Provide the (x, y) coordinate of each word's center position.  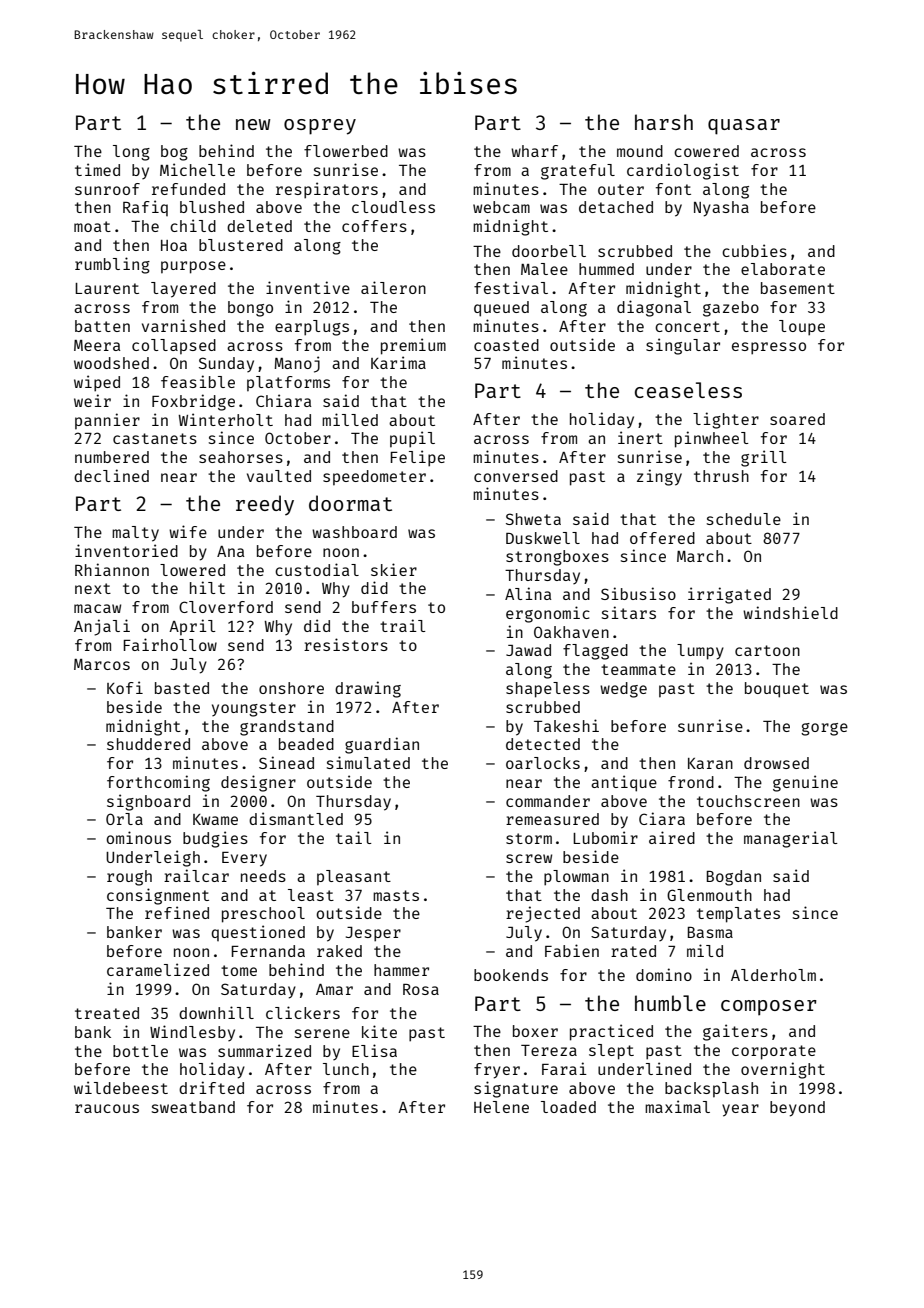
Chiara (284, 400)
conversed (516, 476)
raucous (107, 1108)
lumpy (700, 652)
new (253, 124)
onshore (291, 688)
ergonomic (548, 614)
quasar (744, 127)
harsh (664, 122)
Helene (501, 1107)
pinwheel (712, 439)
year (740, 1110)
